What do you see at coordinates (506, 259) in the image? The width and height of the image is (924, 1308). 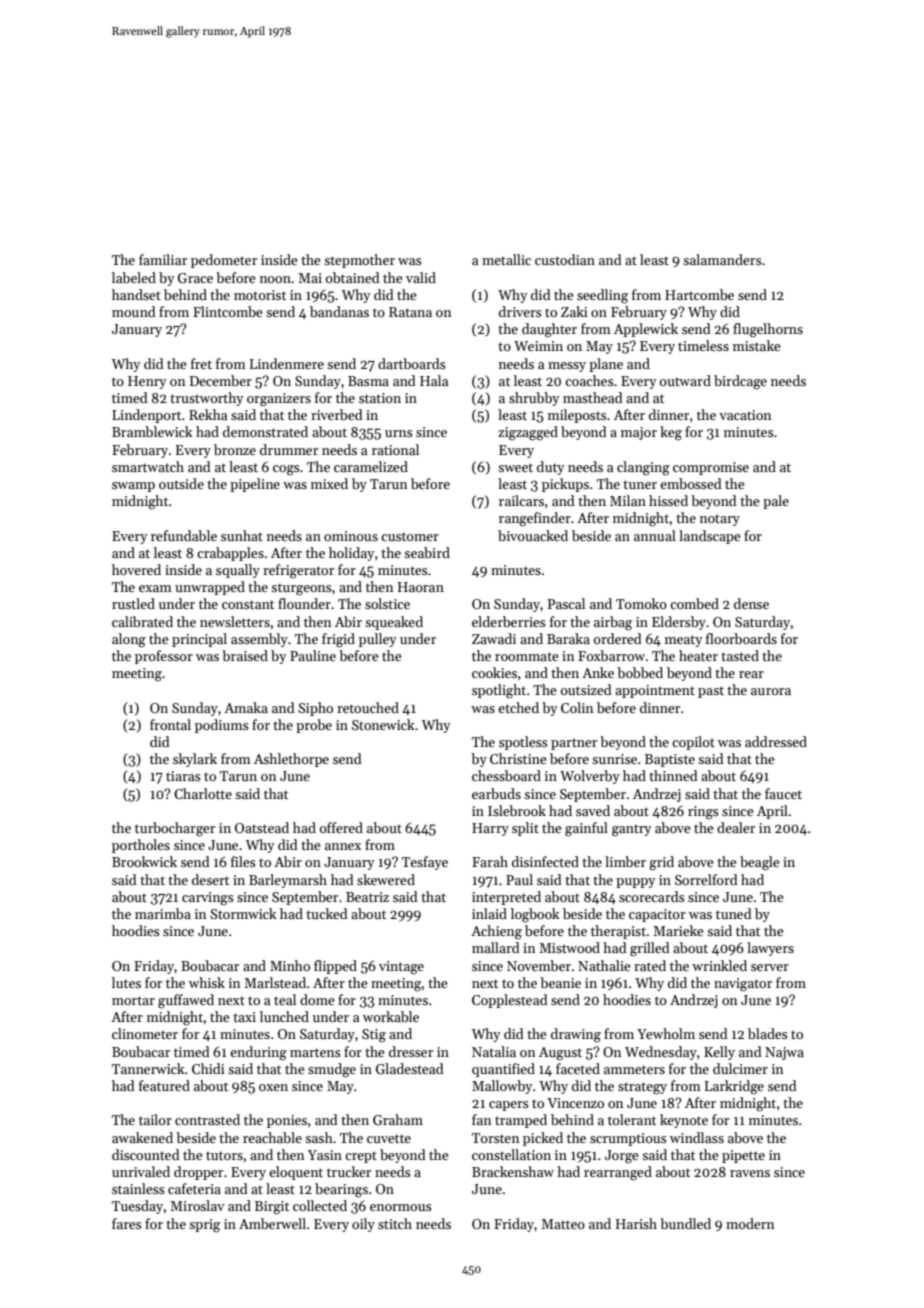 I see `metallic` at bounding box center [506, 259].
